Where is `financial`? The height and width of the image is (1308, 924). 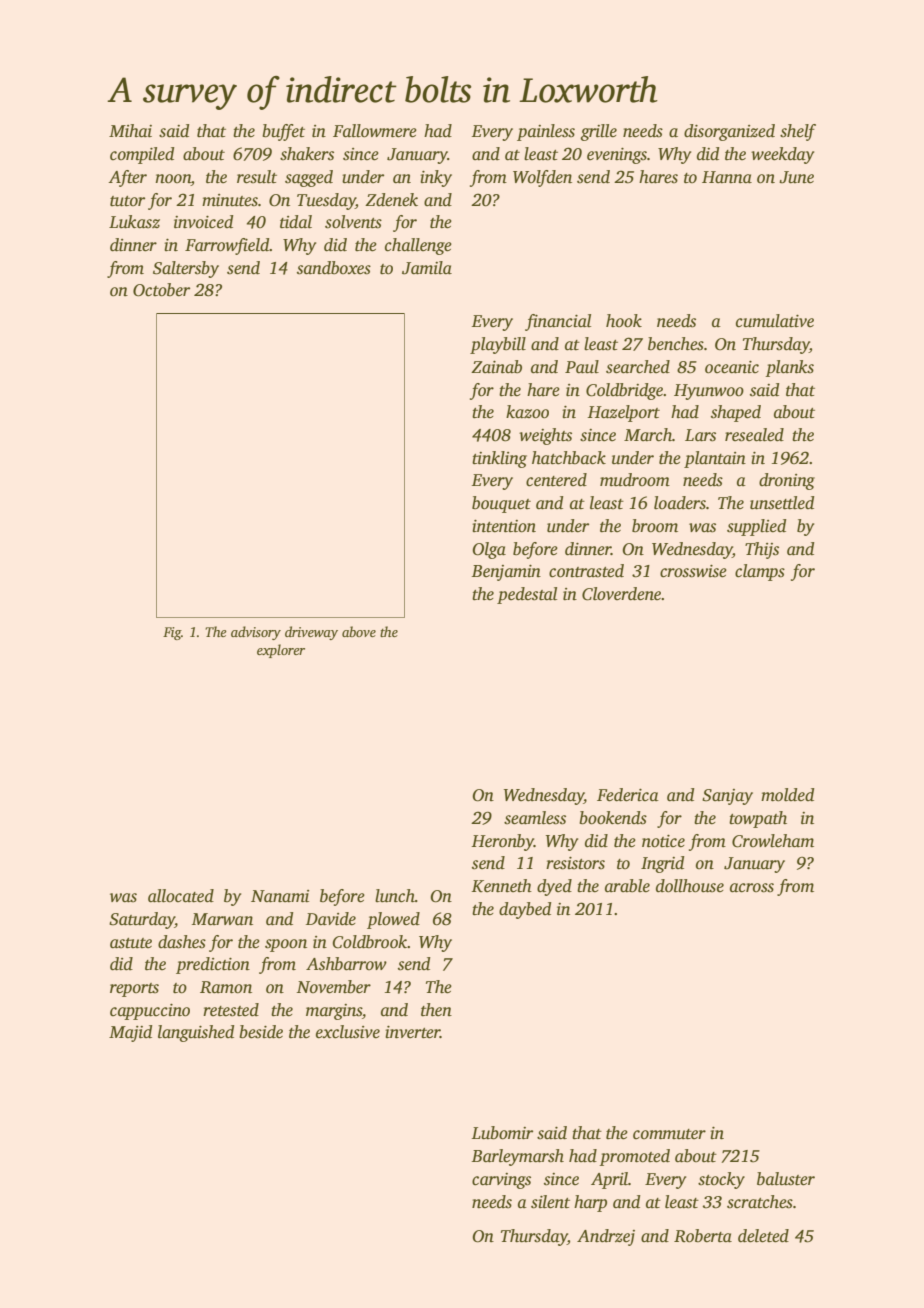
financial is located at coordinates (558, 322).
